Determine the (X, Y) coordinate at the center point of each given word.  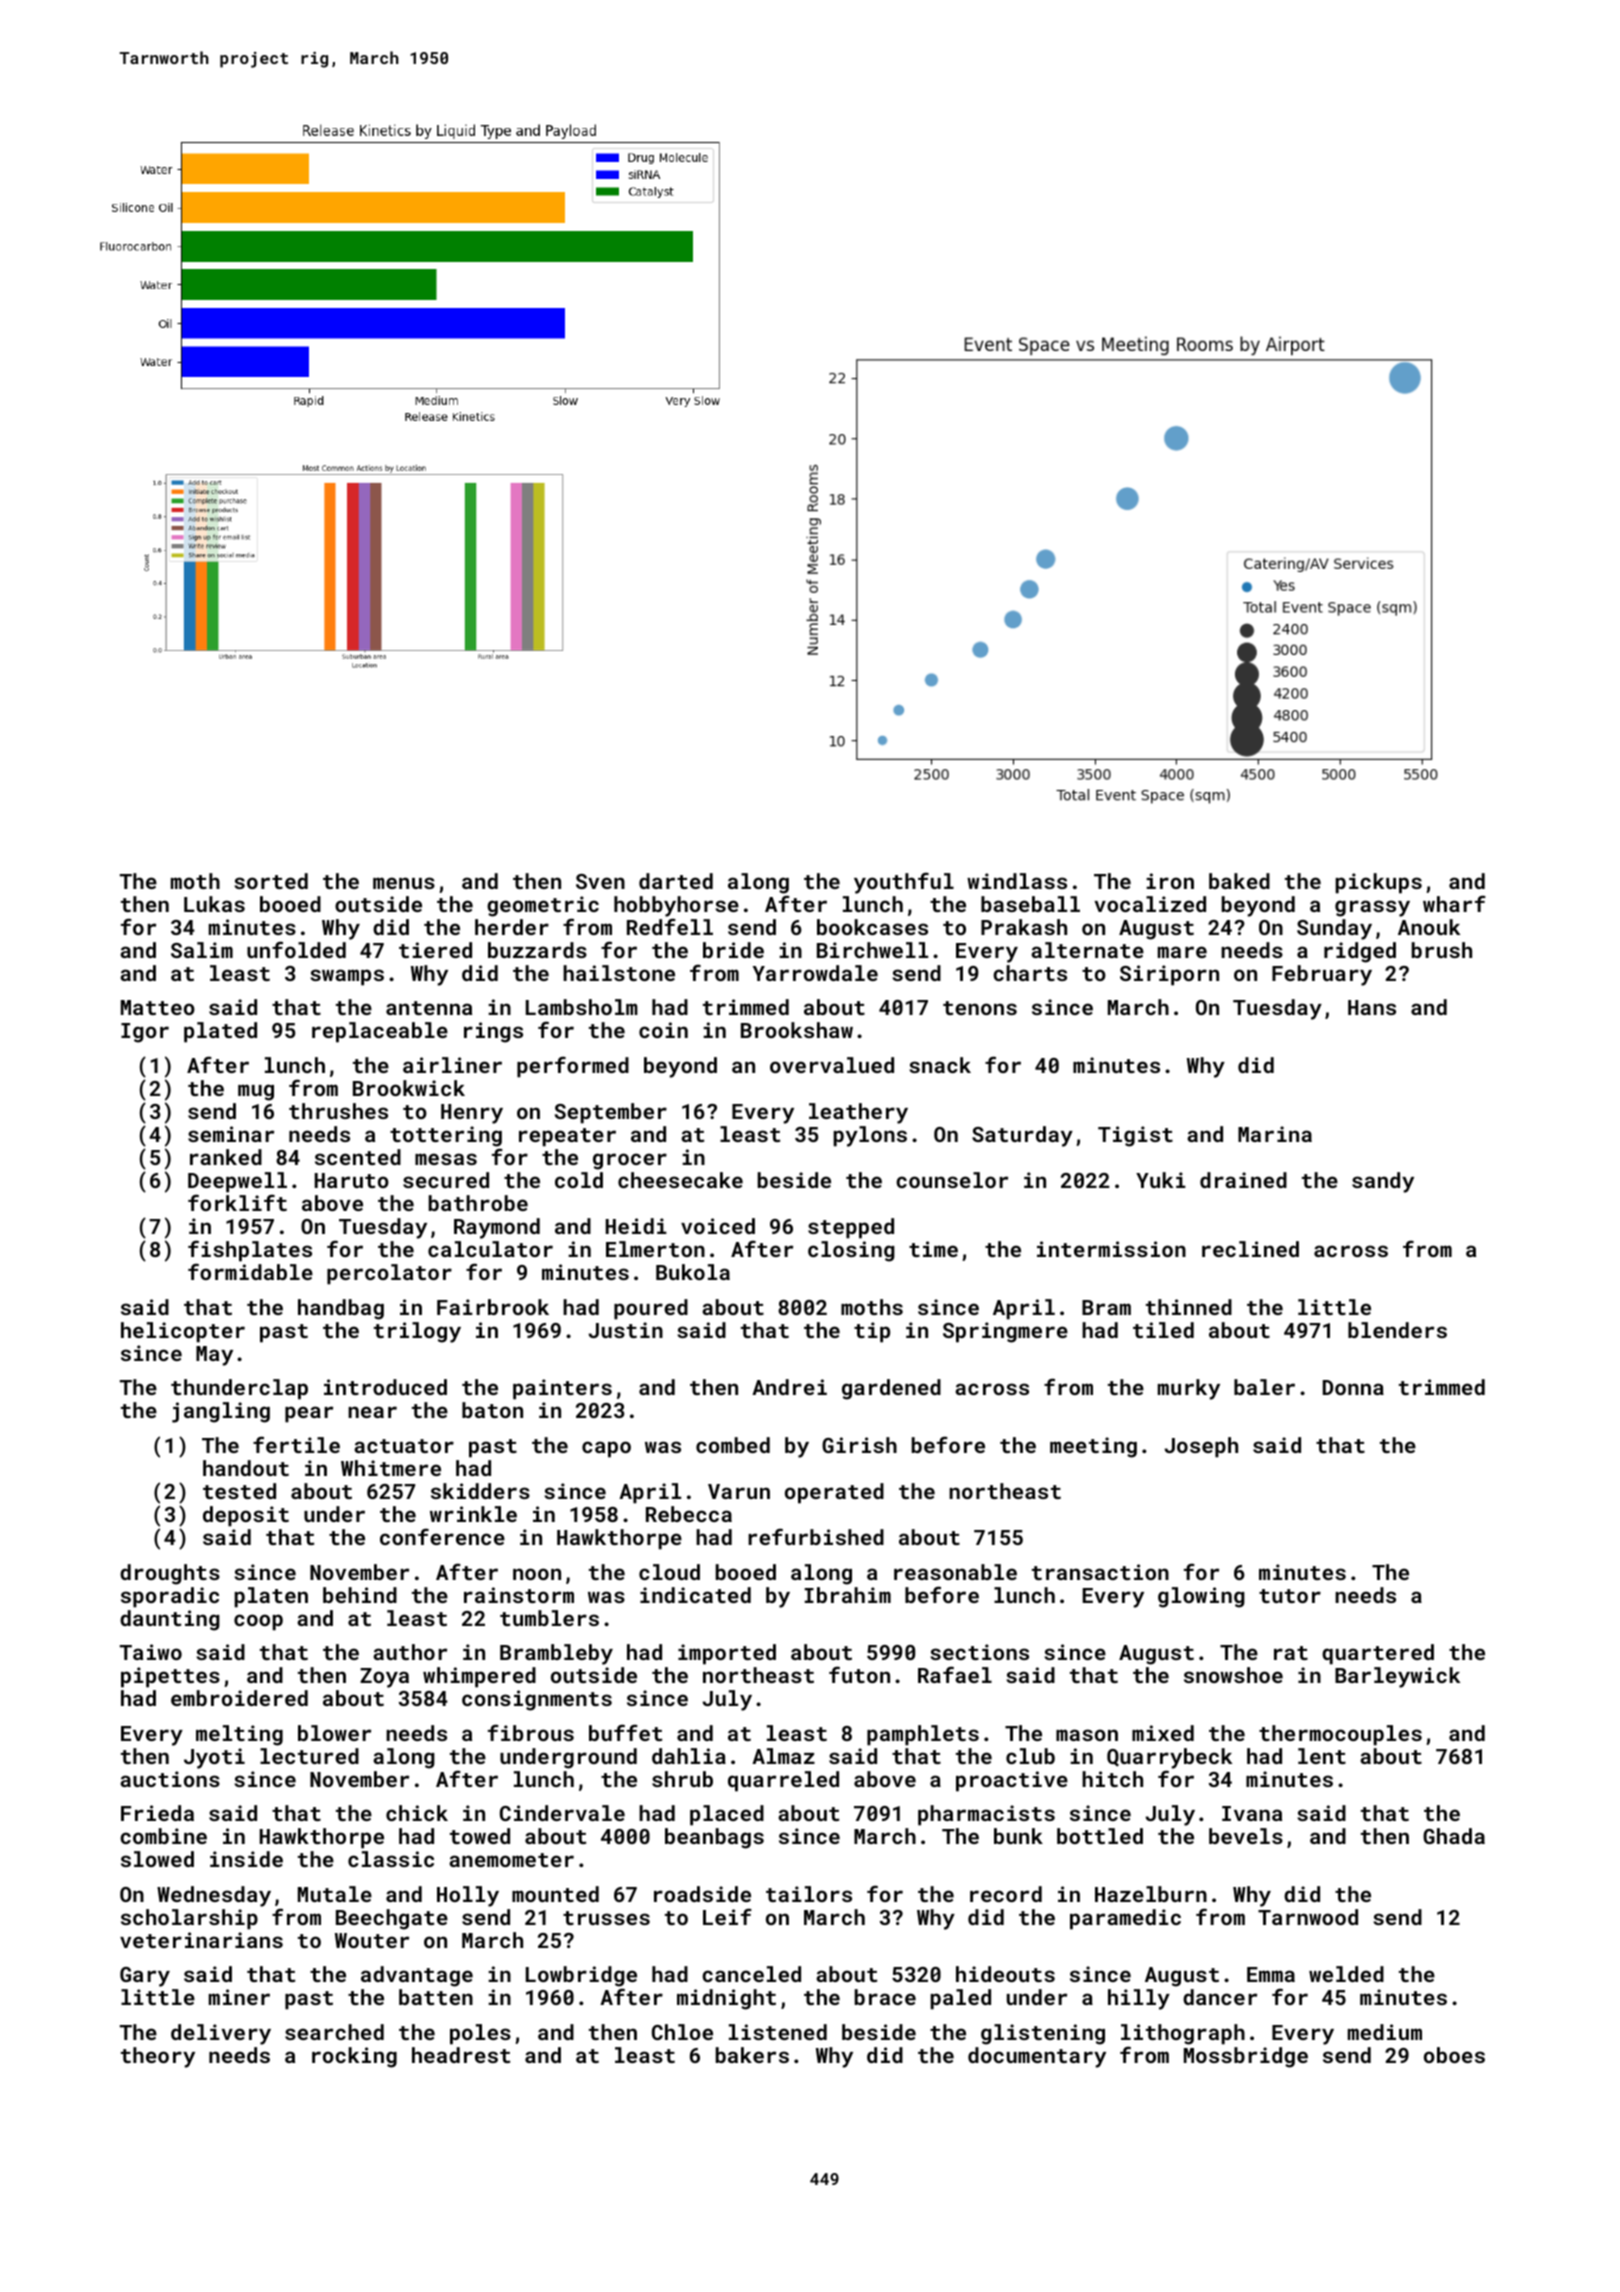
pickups (1378, 883)
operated (834, 1493)
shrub (682, 1779)
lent (1322, 1756)
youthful (904, 883)
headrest (461, 2055)
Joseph (1201, 1447)
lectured (309, 1756)
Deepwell (237, 1182)
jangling (221, 1412)
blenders (1397, 1330)
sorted (271, 881)
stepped (851, 1228)
